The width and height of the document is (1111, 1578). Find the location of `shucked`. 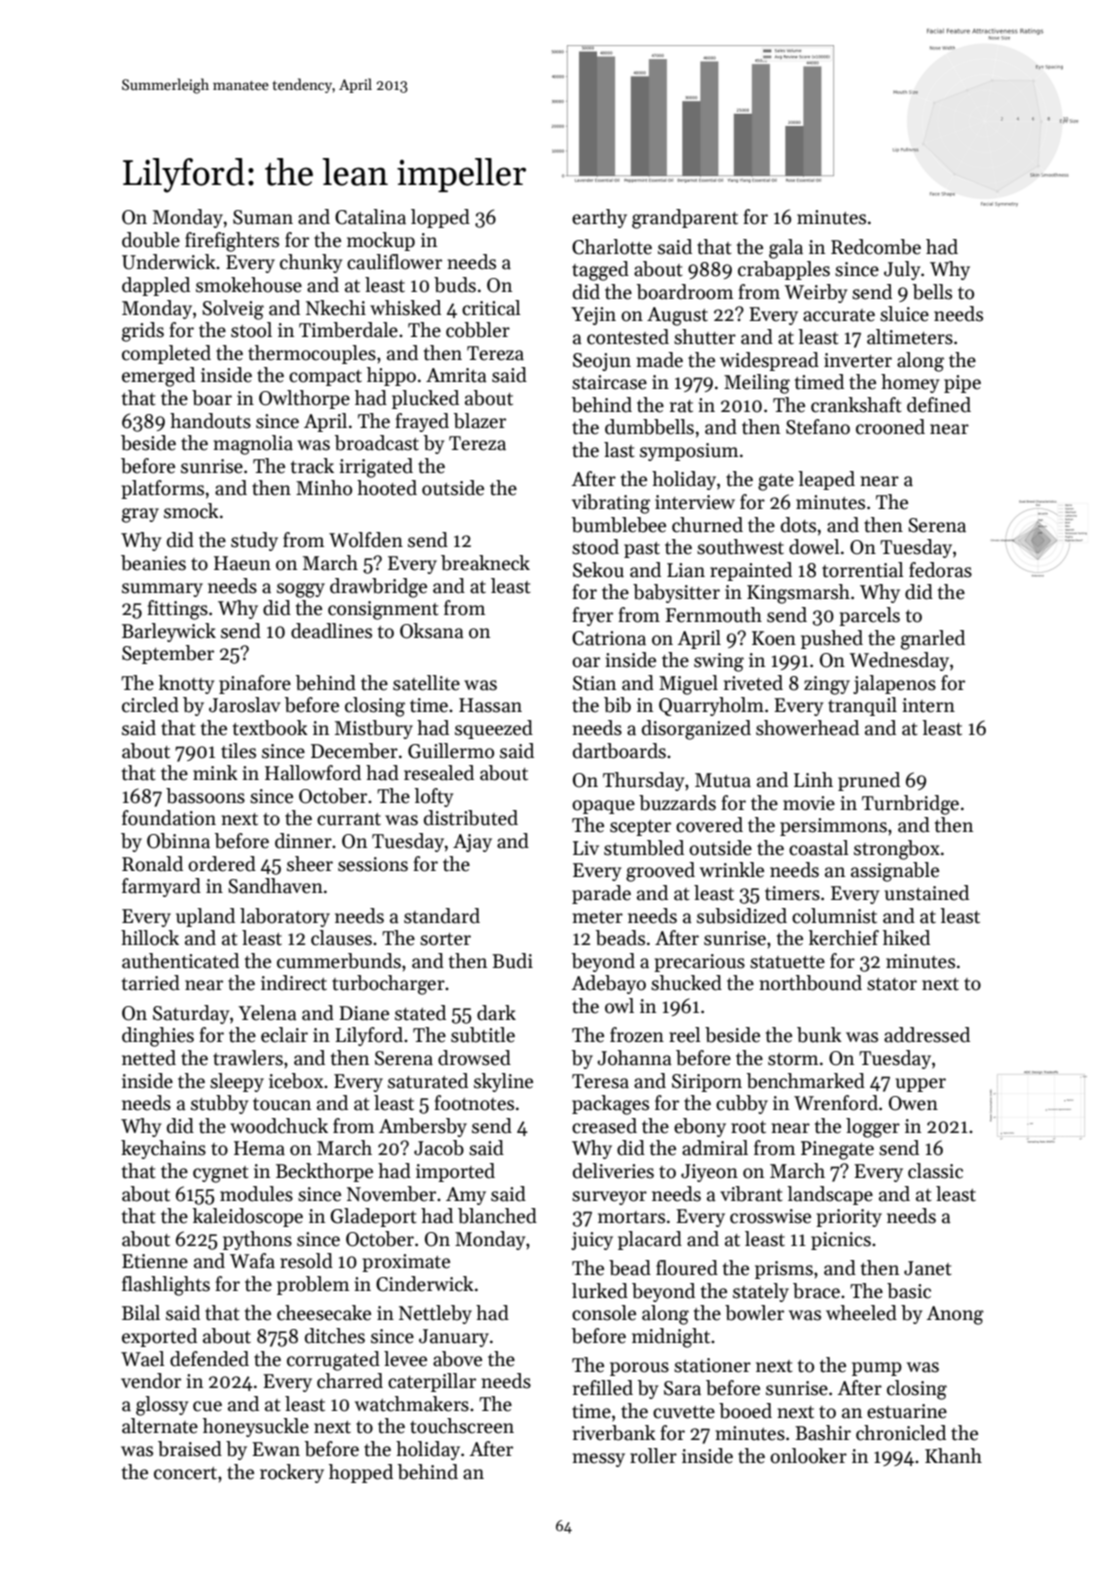

shucked is located at coordinates (686, 983).
